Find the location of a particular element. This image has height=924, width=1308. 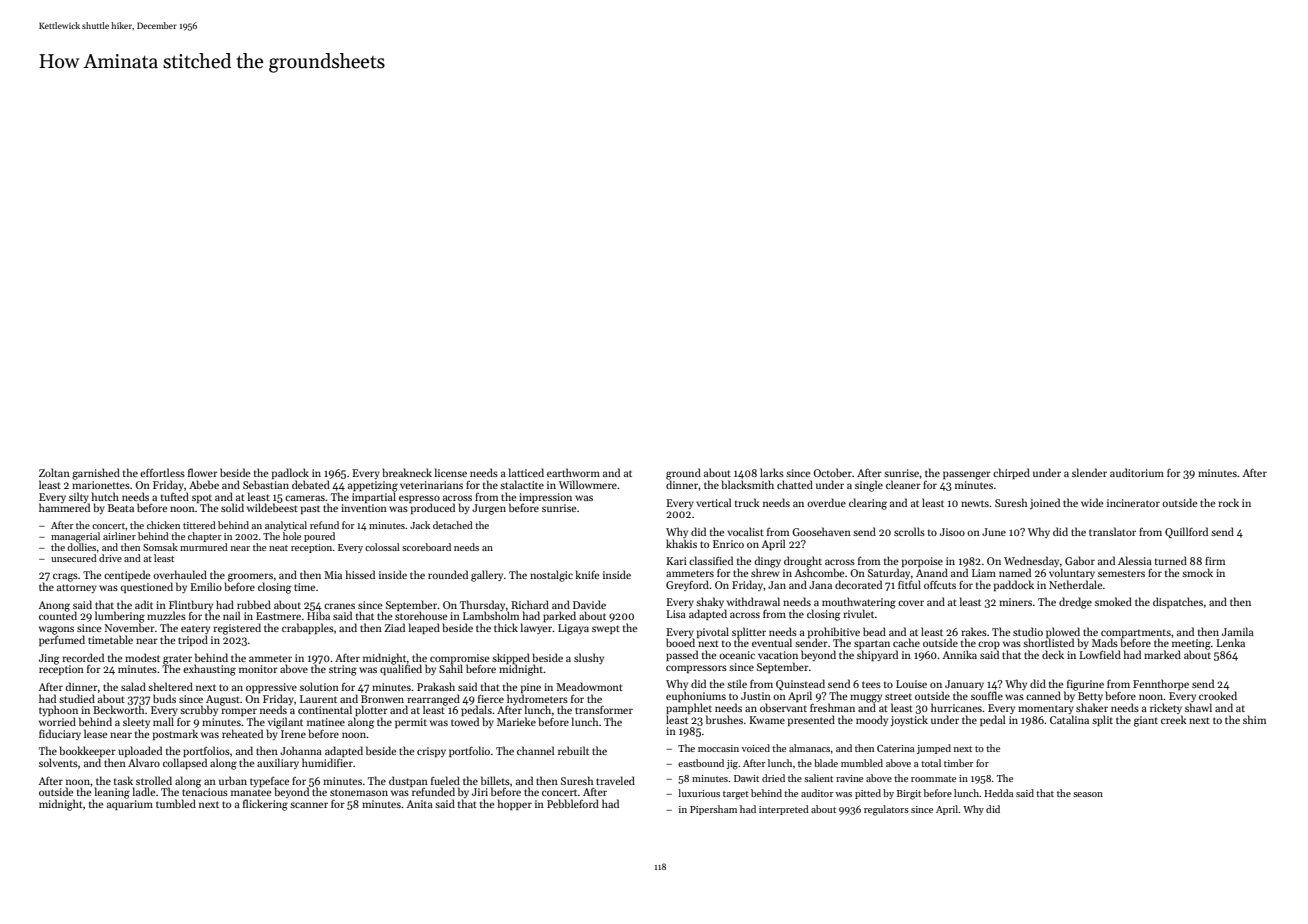

knife is located at coordinates (587, 574).
